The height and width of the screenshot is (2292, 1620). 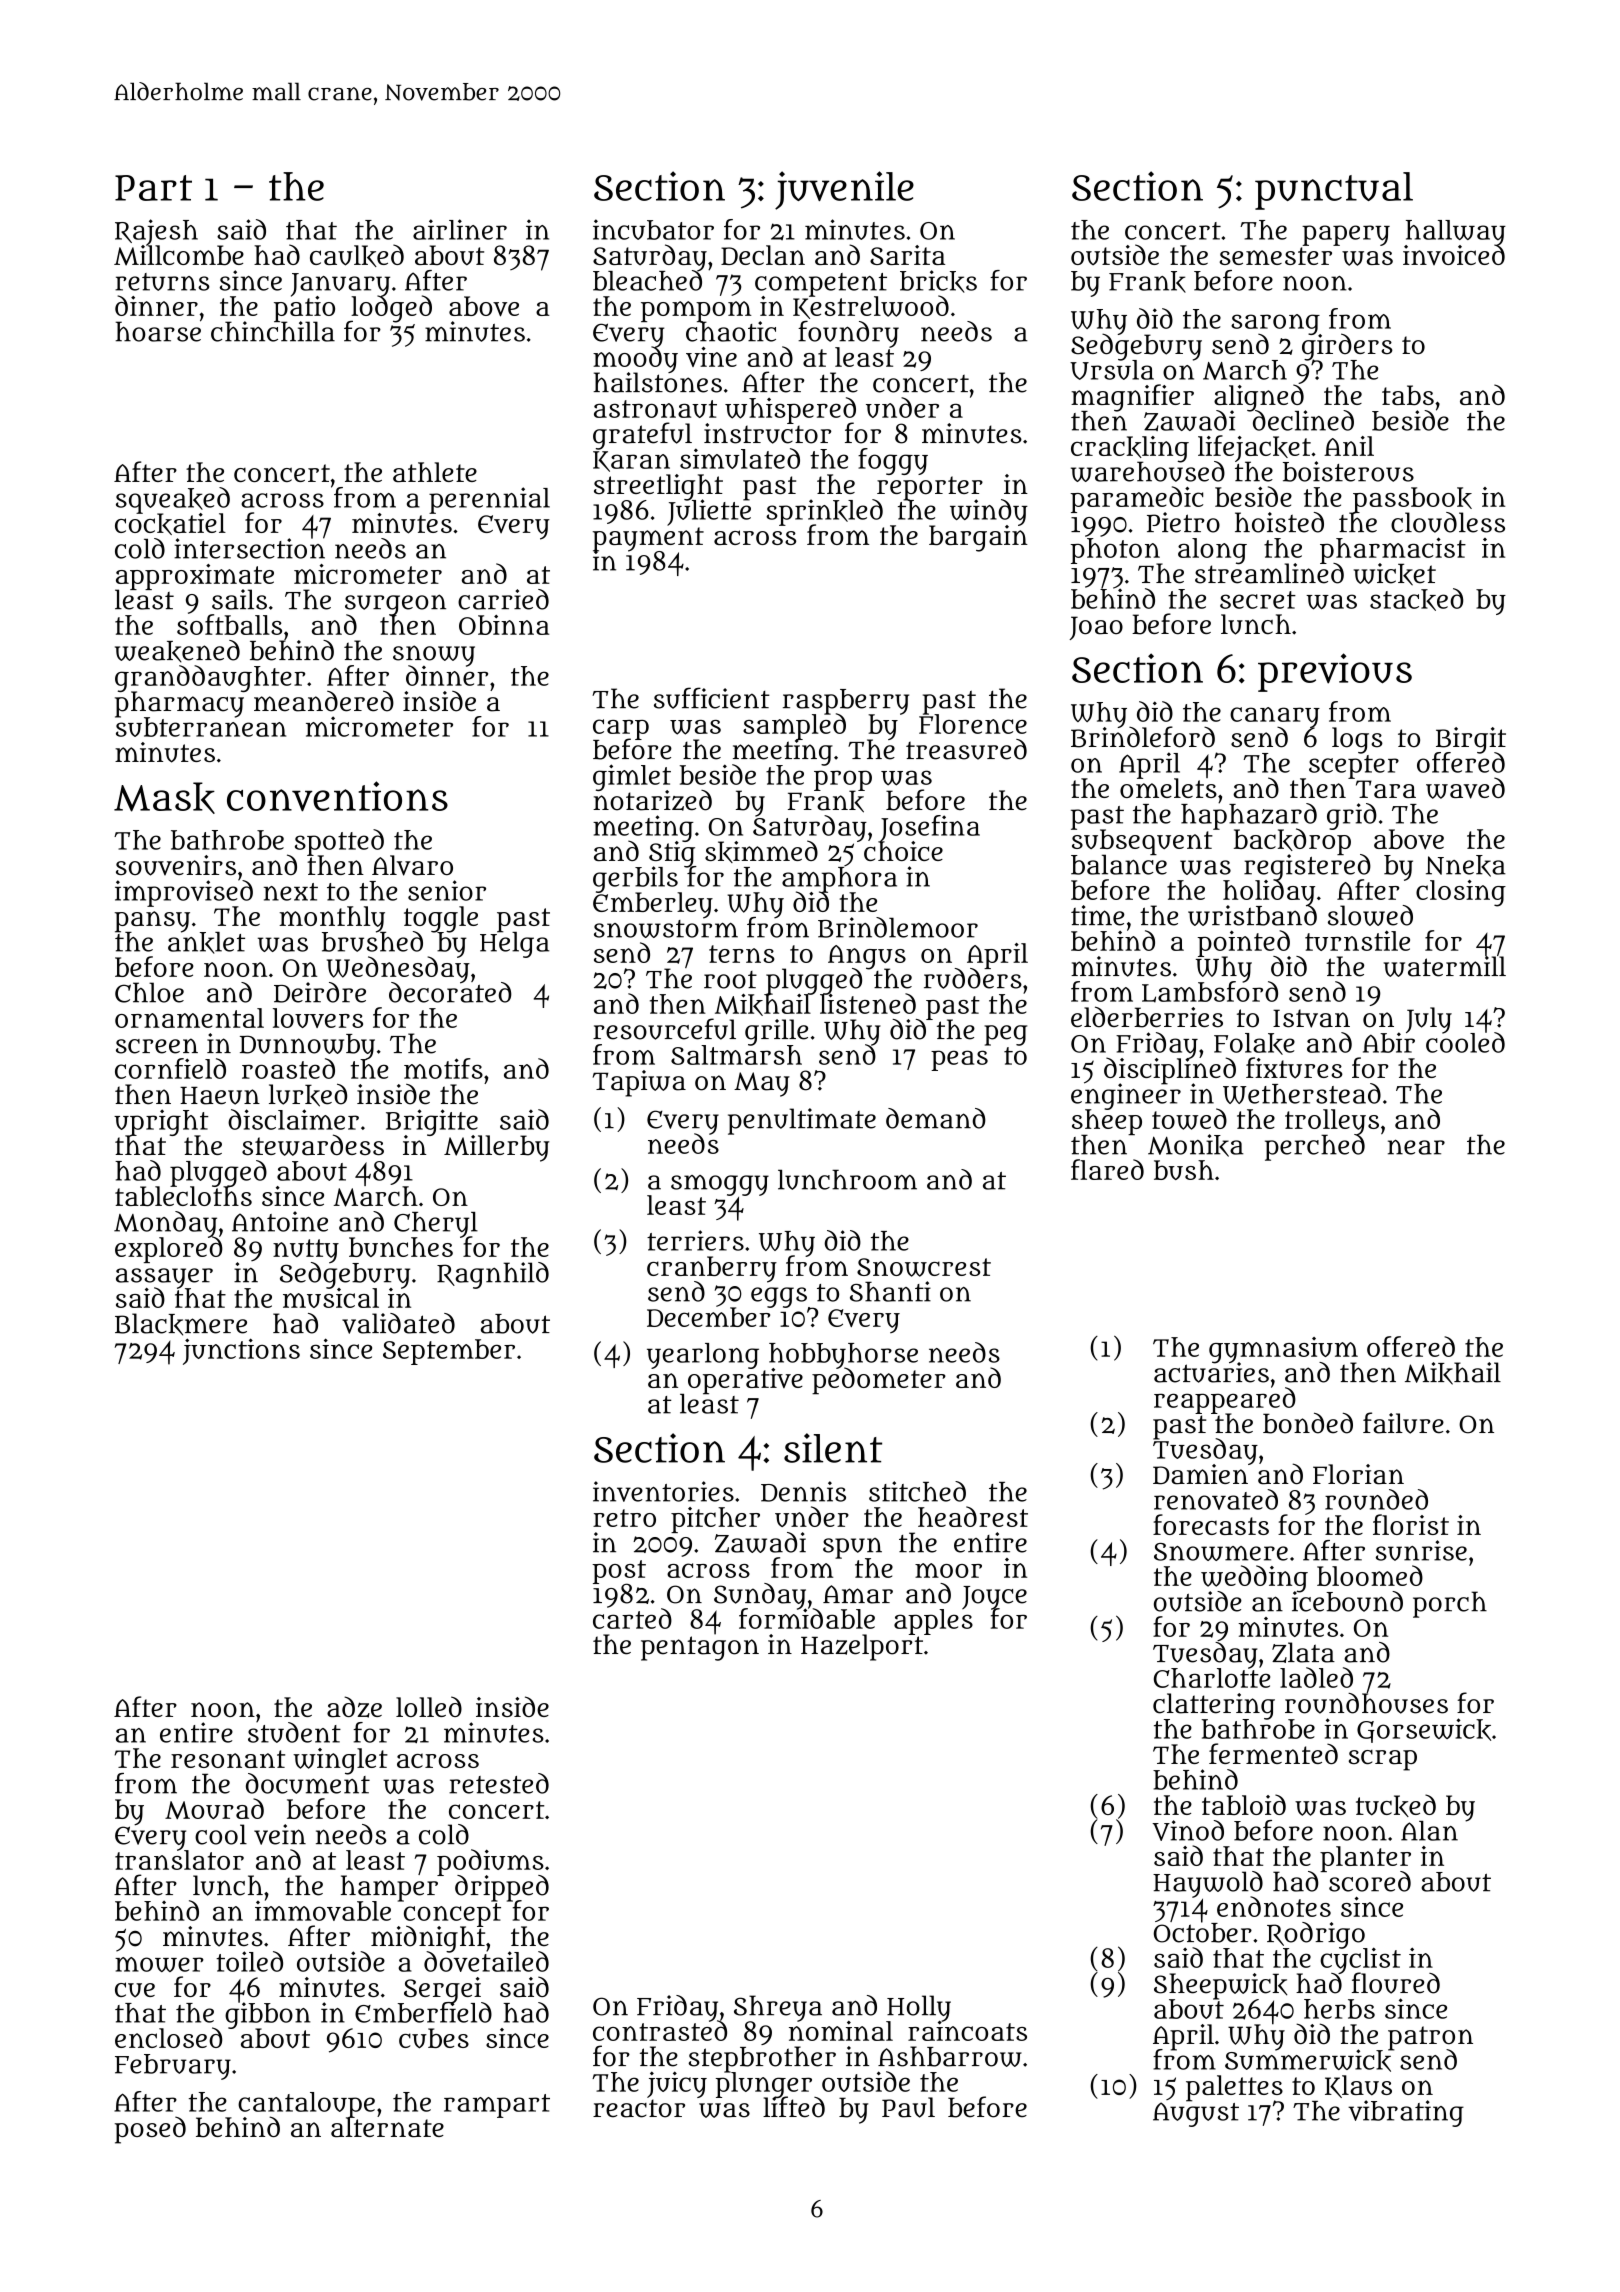 I want to click on Juliette, so click(x=709, y=513).
